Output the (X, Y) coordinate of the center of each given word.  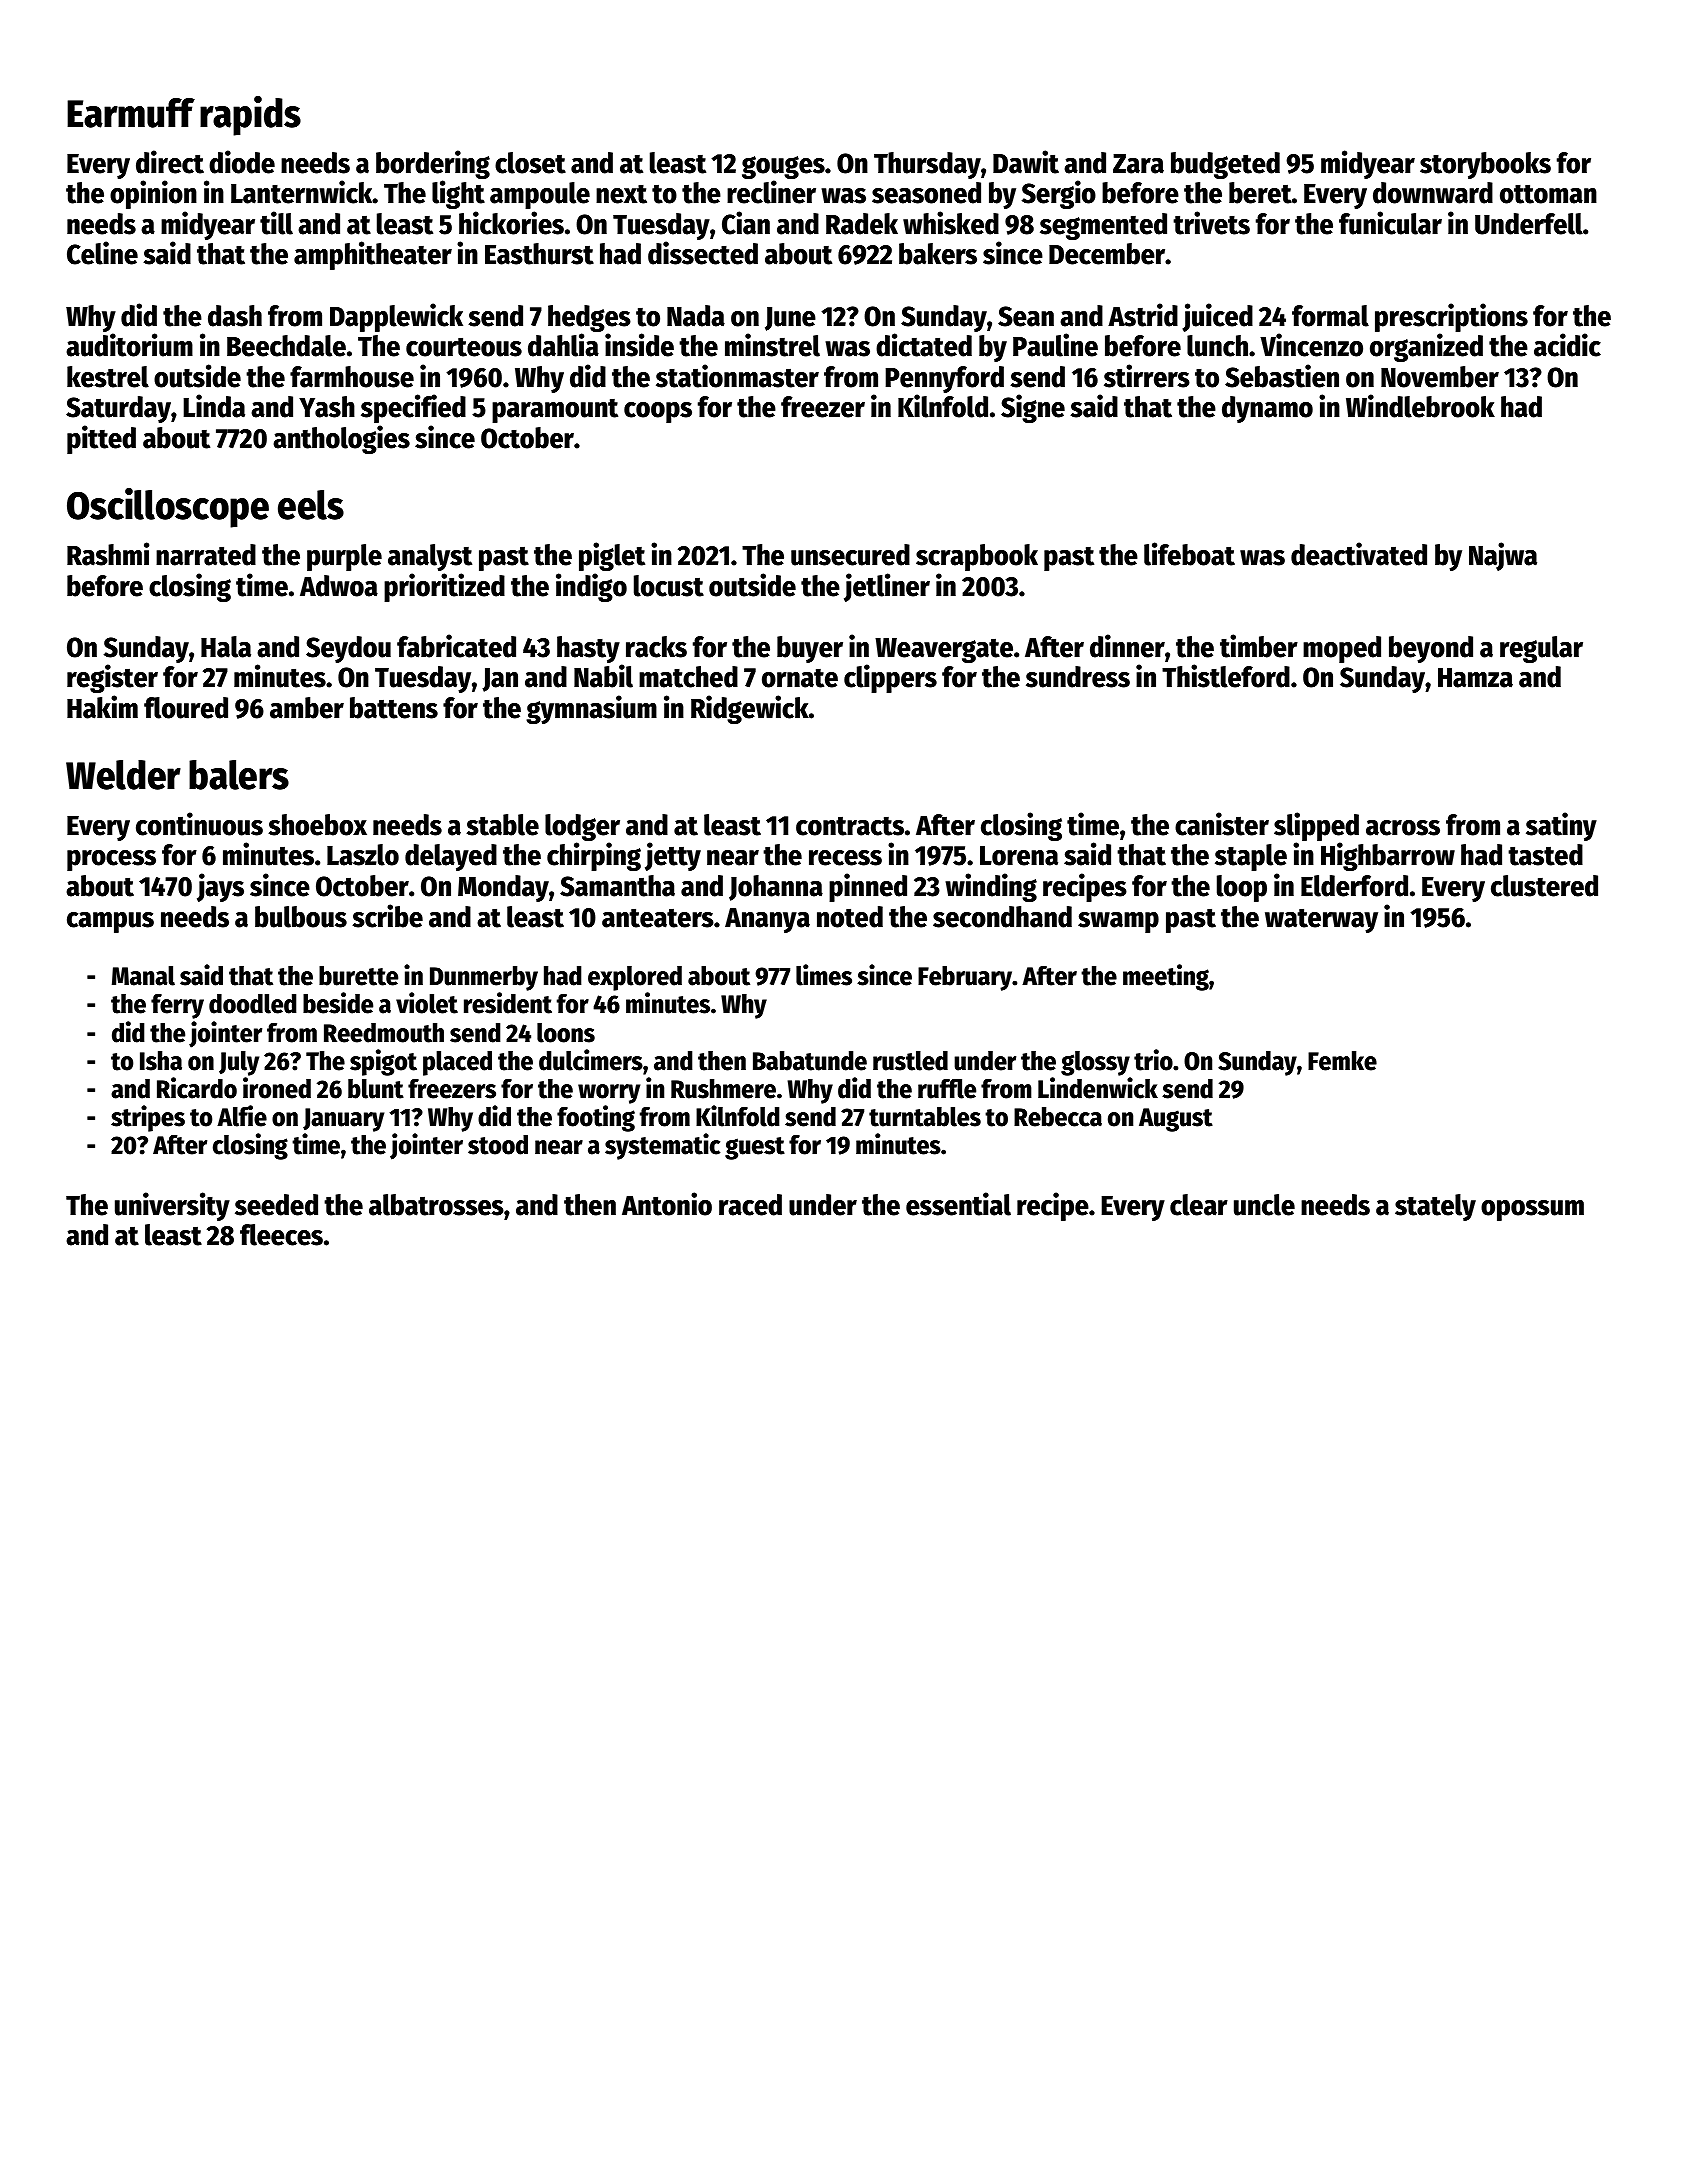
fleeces (281, 1235)
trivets (1211, 223)
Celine (102, 253)
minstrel (772, 345)
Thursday (927, 165)
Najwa (1503, 556)
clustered (1544, 886)
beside (338, 1003)
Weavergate (944, 650)
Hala (226, 647)
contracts (850, 826)
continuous (199, 824)
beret (1260, 193)
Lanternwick (302, 192)
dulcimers (591, 1060)
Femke (1342, 1061)
